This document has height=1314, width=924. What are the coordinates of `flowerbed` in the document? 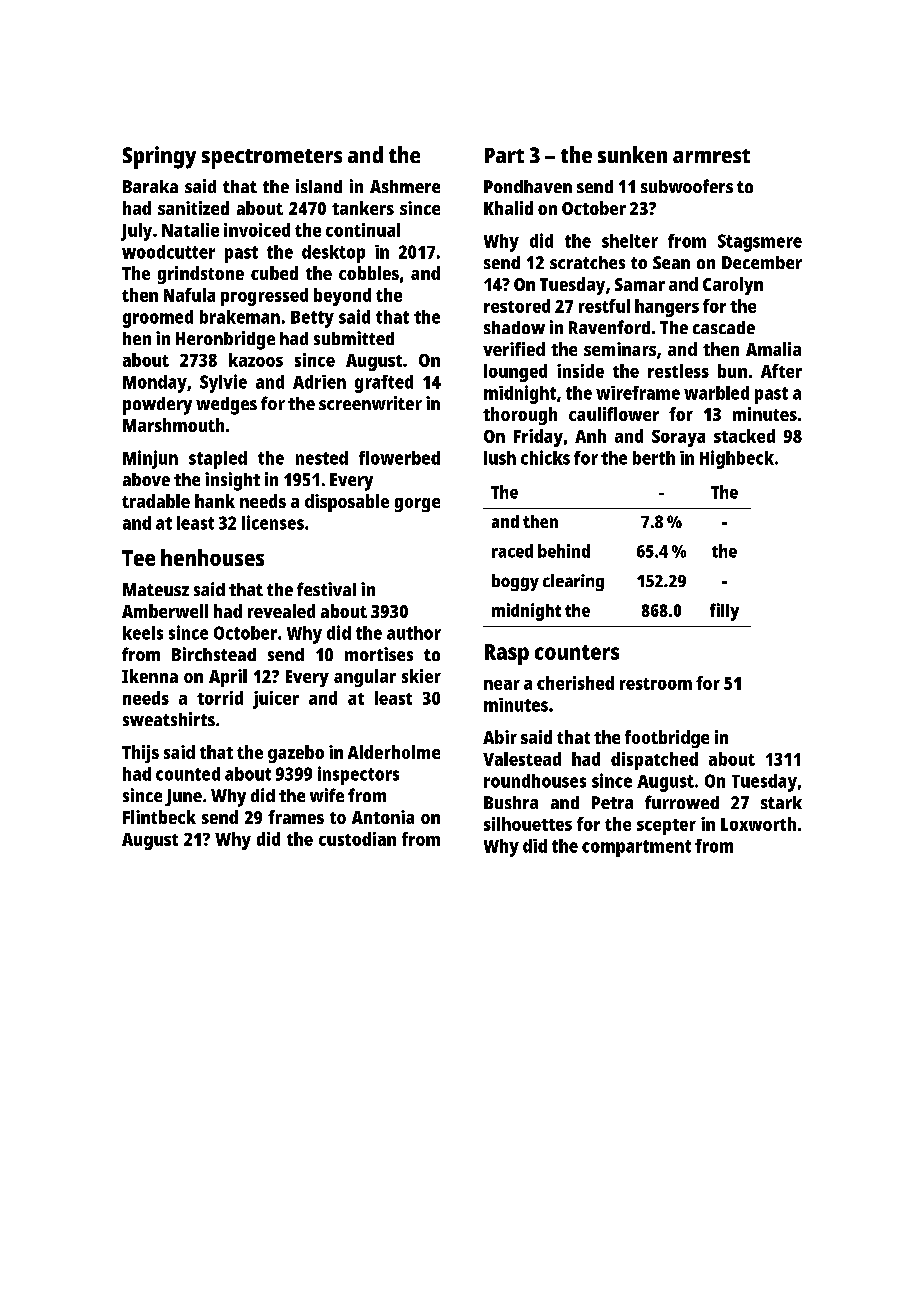 It's located at (399, 458).
